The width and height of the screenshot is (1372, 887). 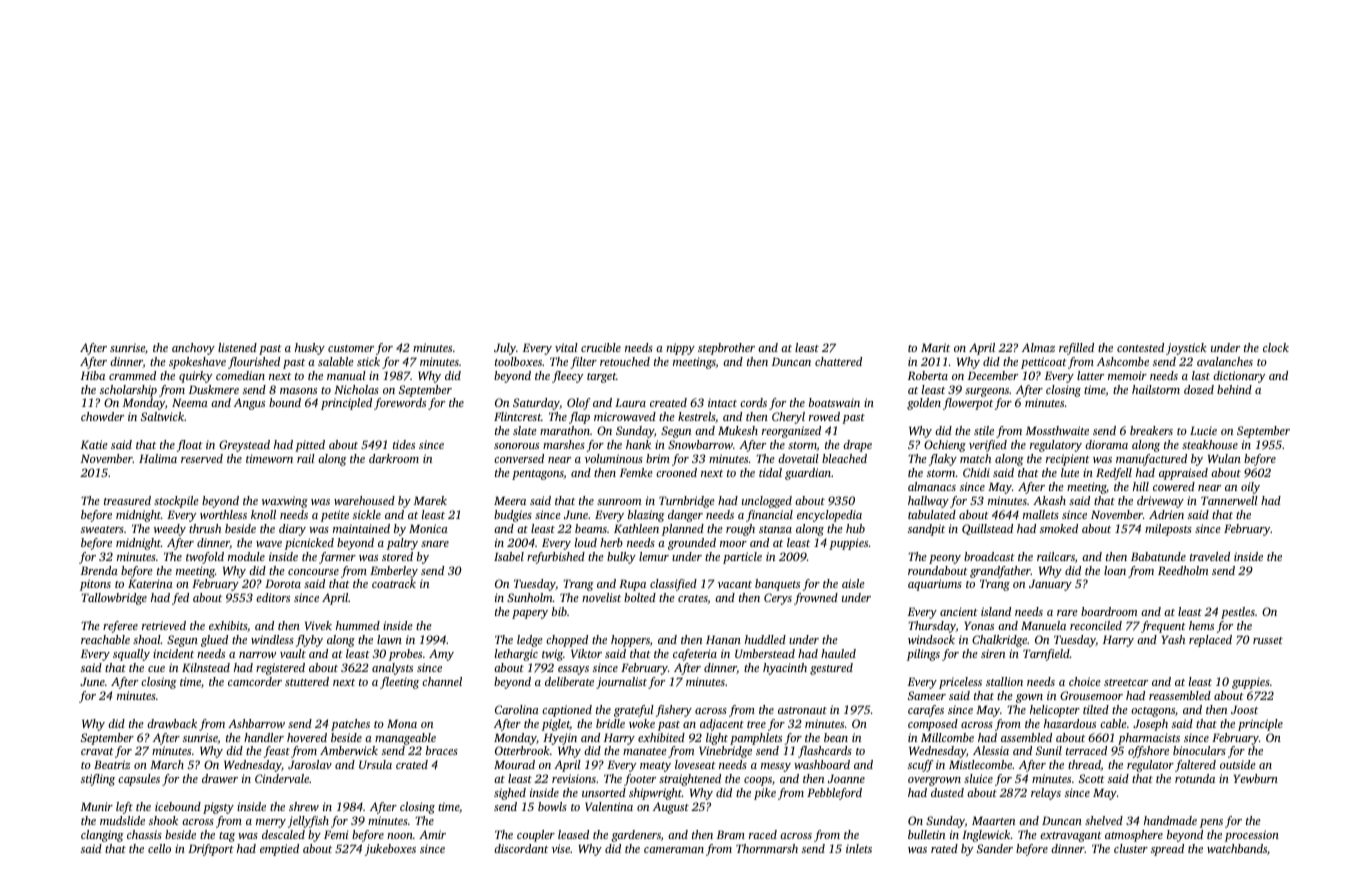 I want to click on Hanan, so click(x=723, y=639).
